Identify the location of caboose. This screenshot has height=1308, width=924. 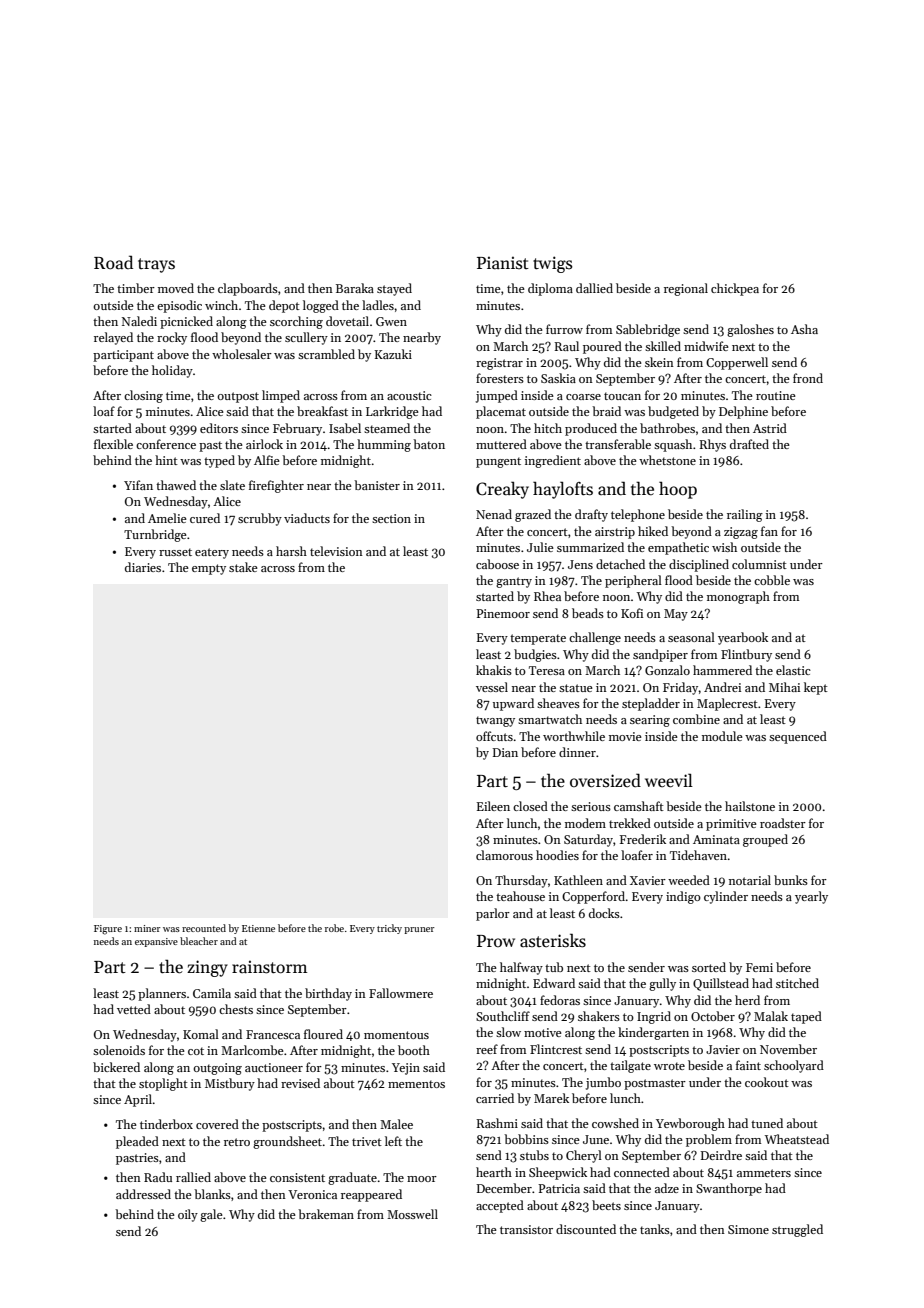
(497, 564).
